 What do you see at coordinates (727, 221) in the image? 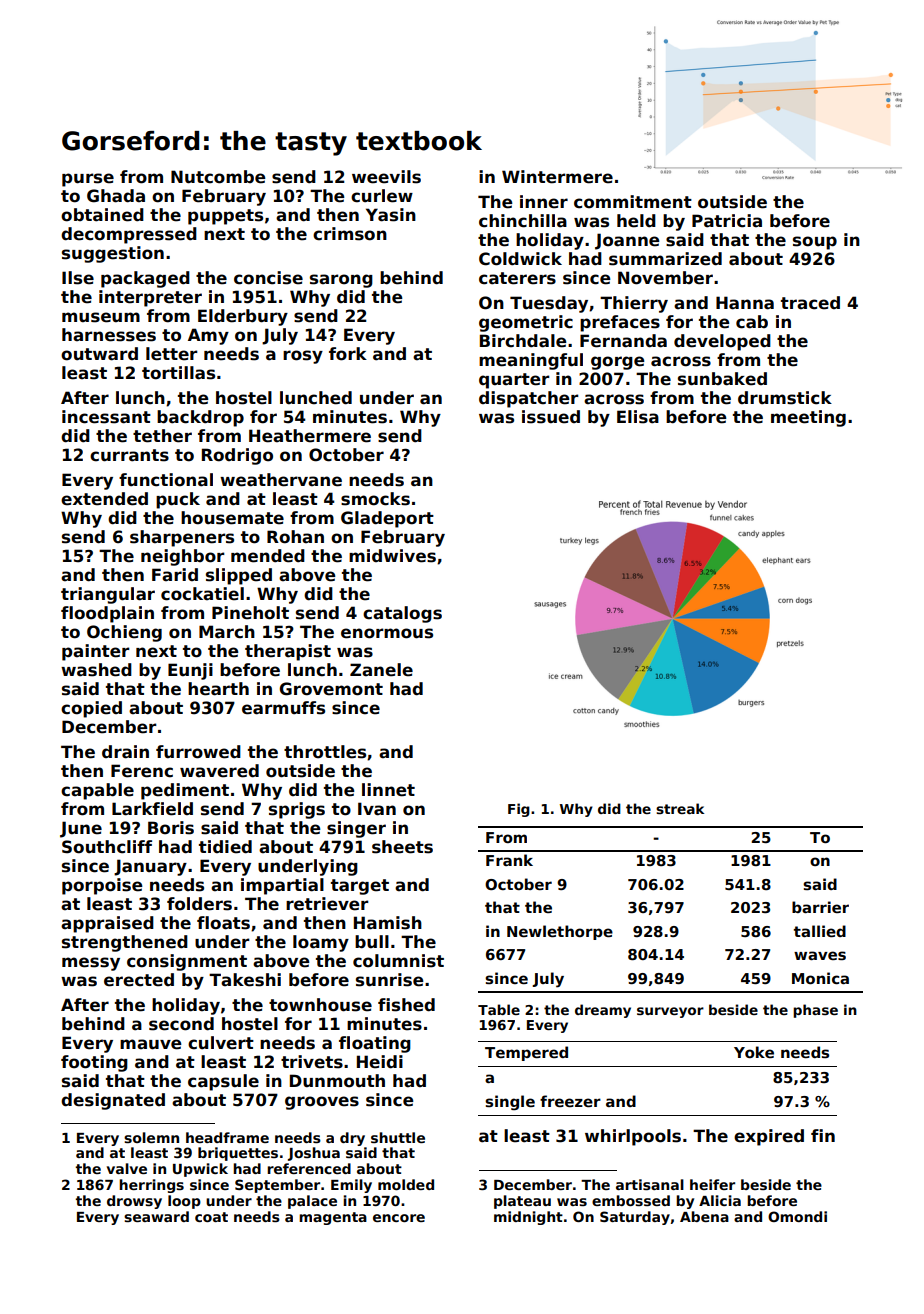
I see `Patricia` at bounding box center [727, 221].
